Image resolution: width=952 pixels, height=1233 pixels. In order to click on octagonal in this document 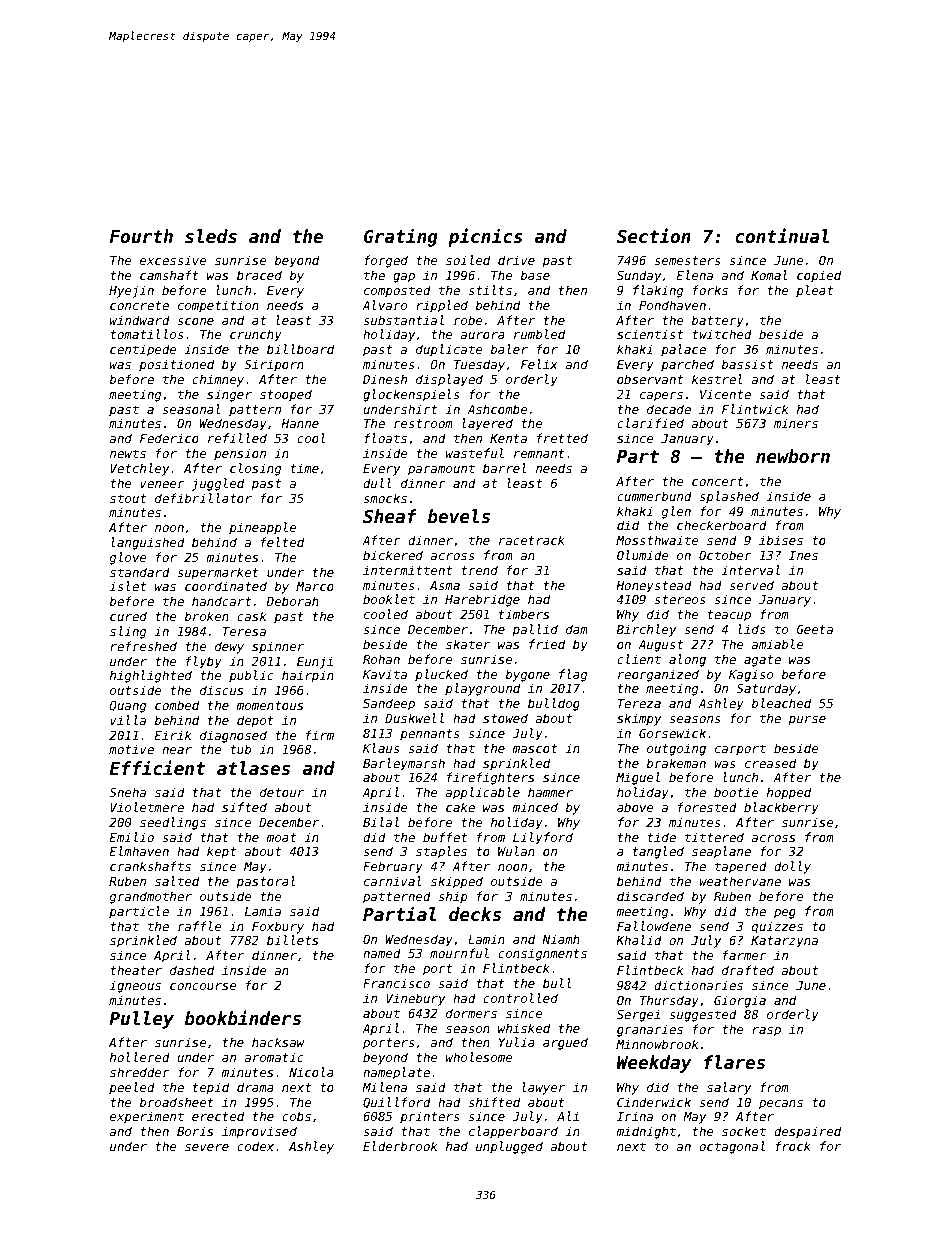, I will do `click(732, 1147)`.
